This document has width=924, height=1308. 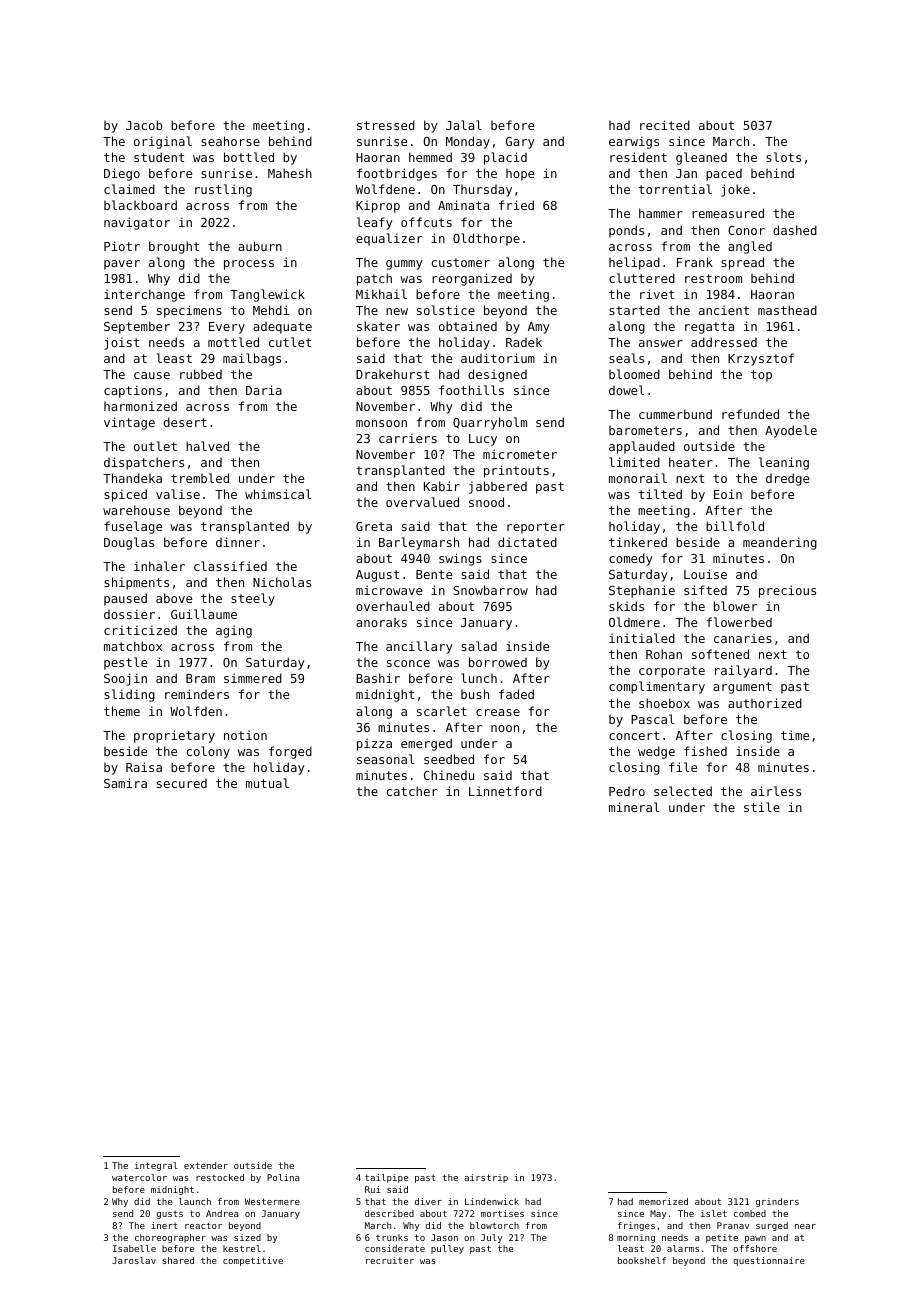 What do you see at coordinates (490, 590) in the document?
I see `Snowbarrow` at bounding box center [490, 590].
